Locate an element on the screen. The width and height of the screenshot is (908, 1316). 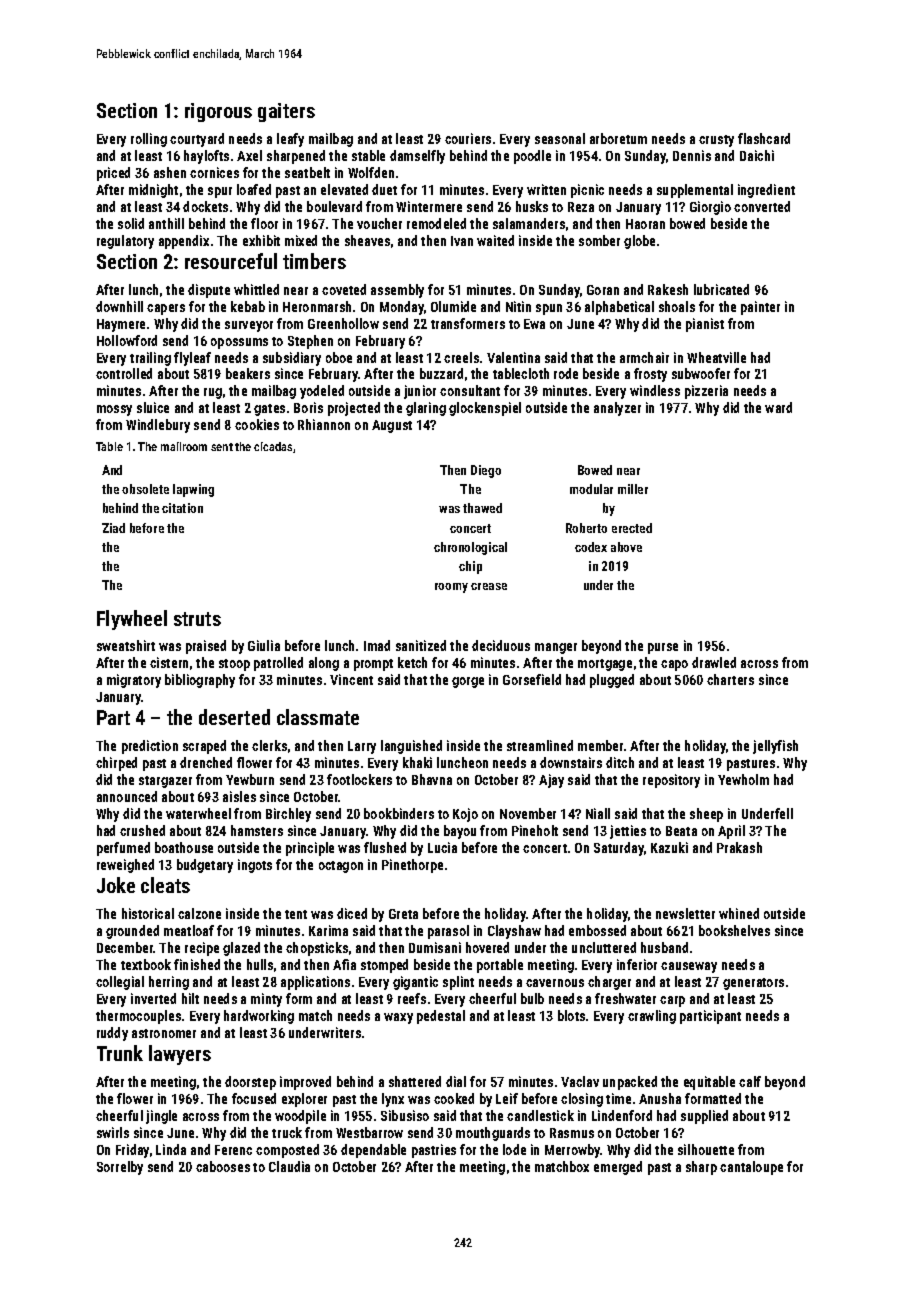
spur is located at coordinates (220, 192).
